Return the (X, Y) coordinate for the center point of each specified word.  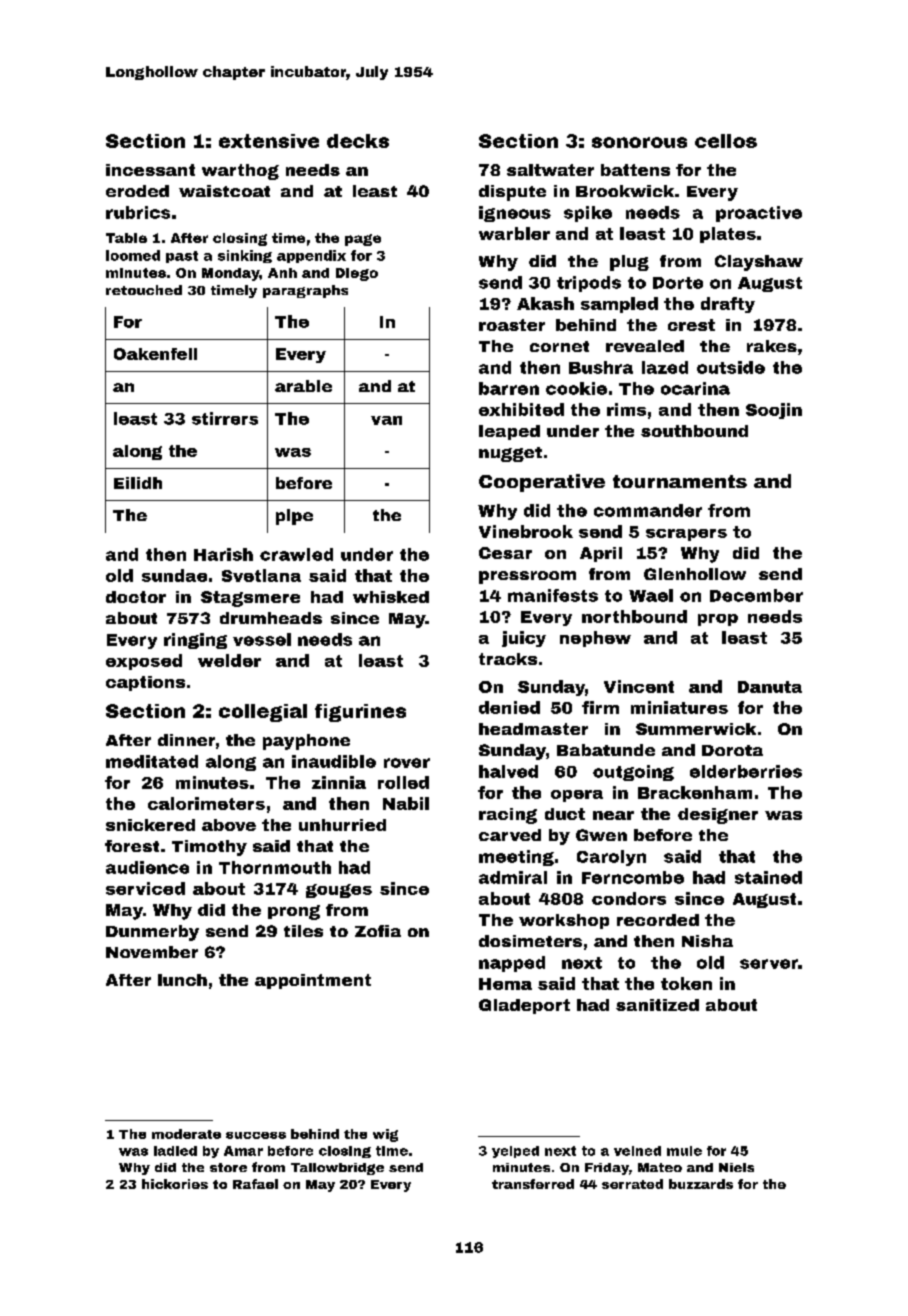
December (756, 595)
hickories (175, 1184)
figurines (360, 713)
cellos (726, 141)
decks (358, 141)
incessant (150, 170)
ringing (195, 641)
